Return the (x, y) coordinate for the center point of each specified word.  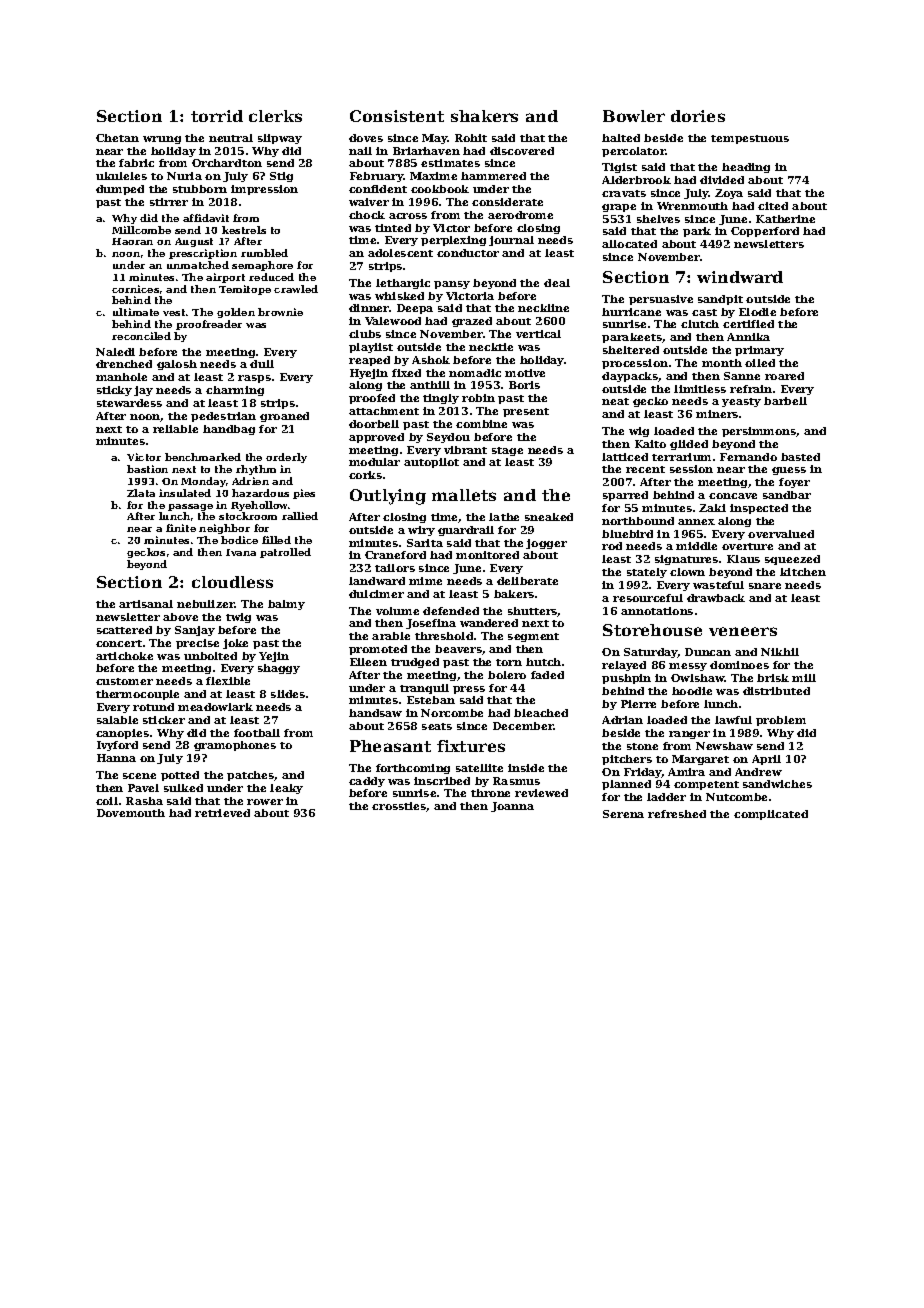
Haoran (132, 241)
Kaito (650, 444)
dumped (120, 190)
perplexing (453, 241)
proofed (372, 399)
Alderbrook (636, 180)
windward (740, 277)
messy (688, 667)
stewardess (129, 403)
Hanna (116, 758)
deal (557, 283)
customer (124, 681)
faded (547, 675)
